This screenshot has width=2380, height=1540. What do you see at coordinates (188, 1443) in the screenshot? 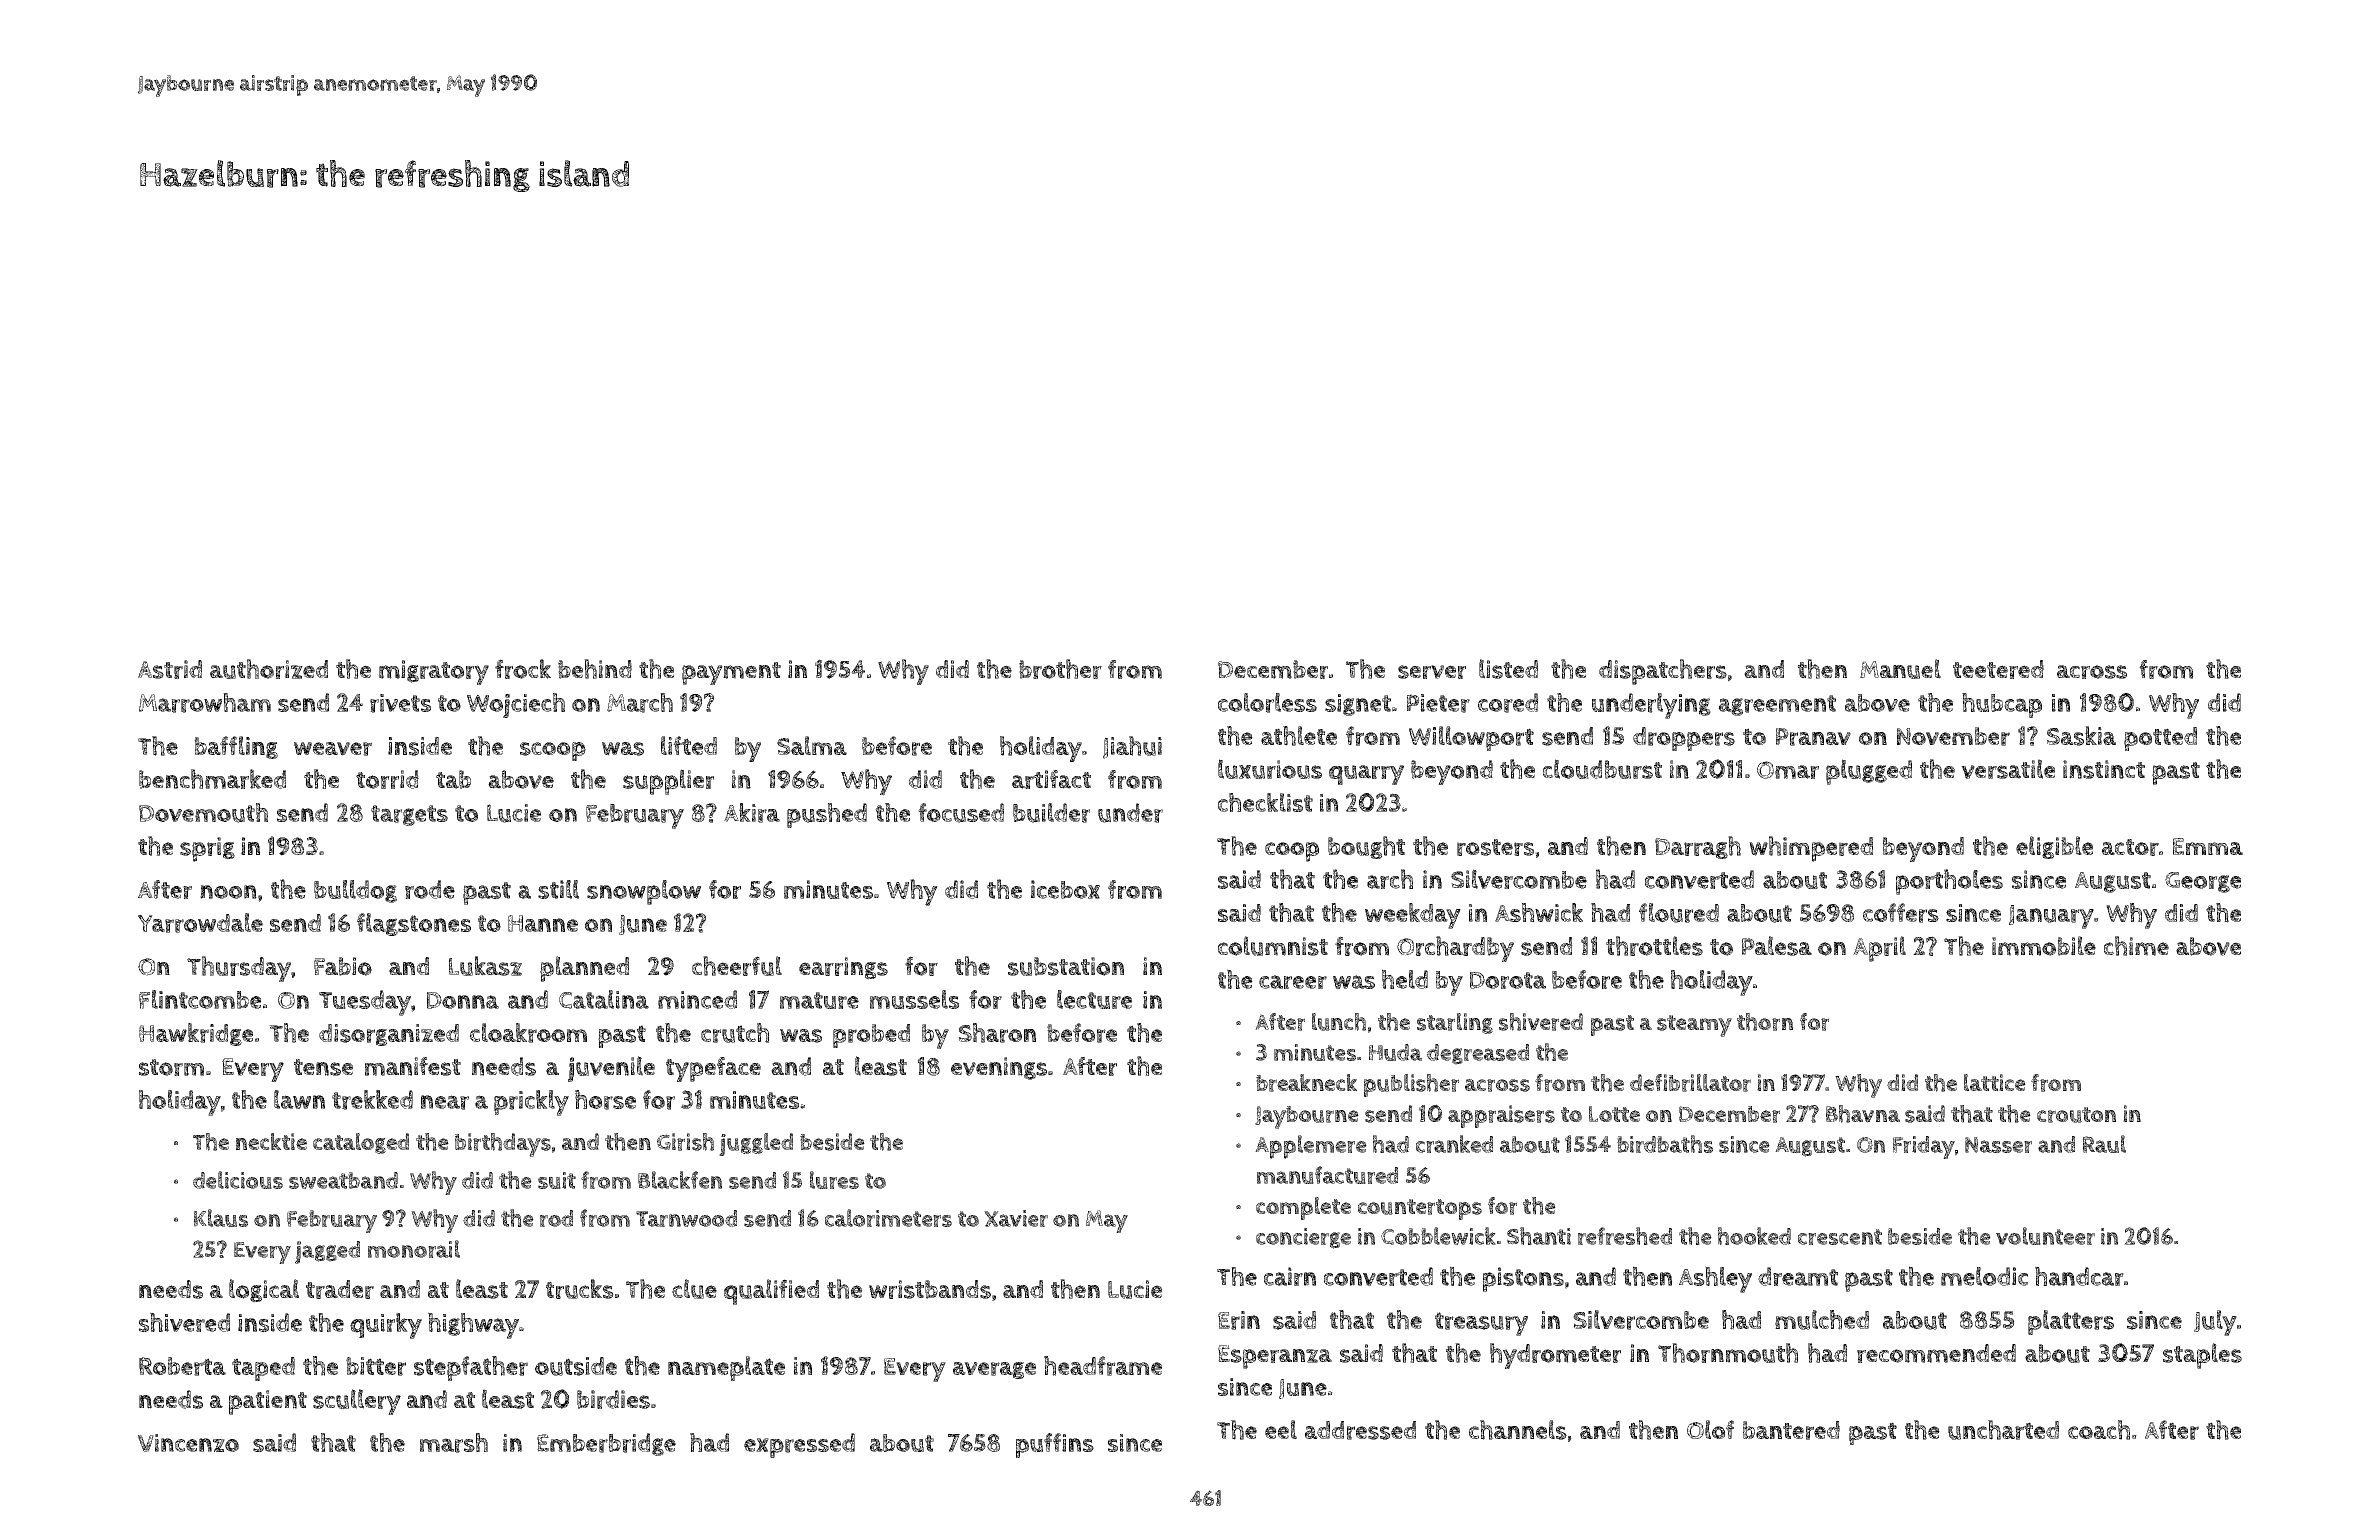
I see `Vincenzo` at bounding box center [188, 1443].
